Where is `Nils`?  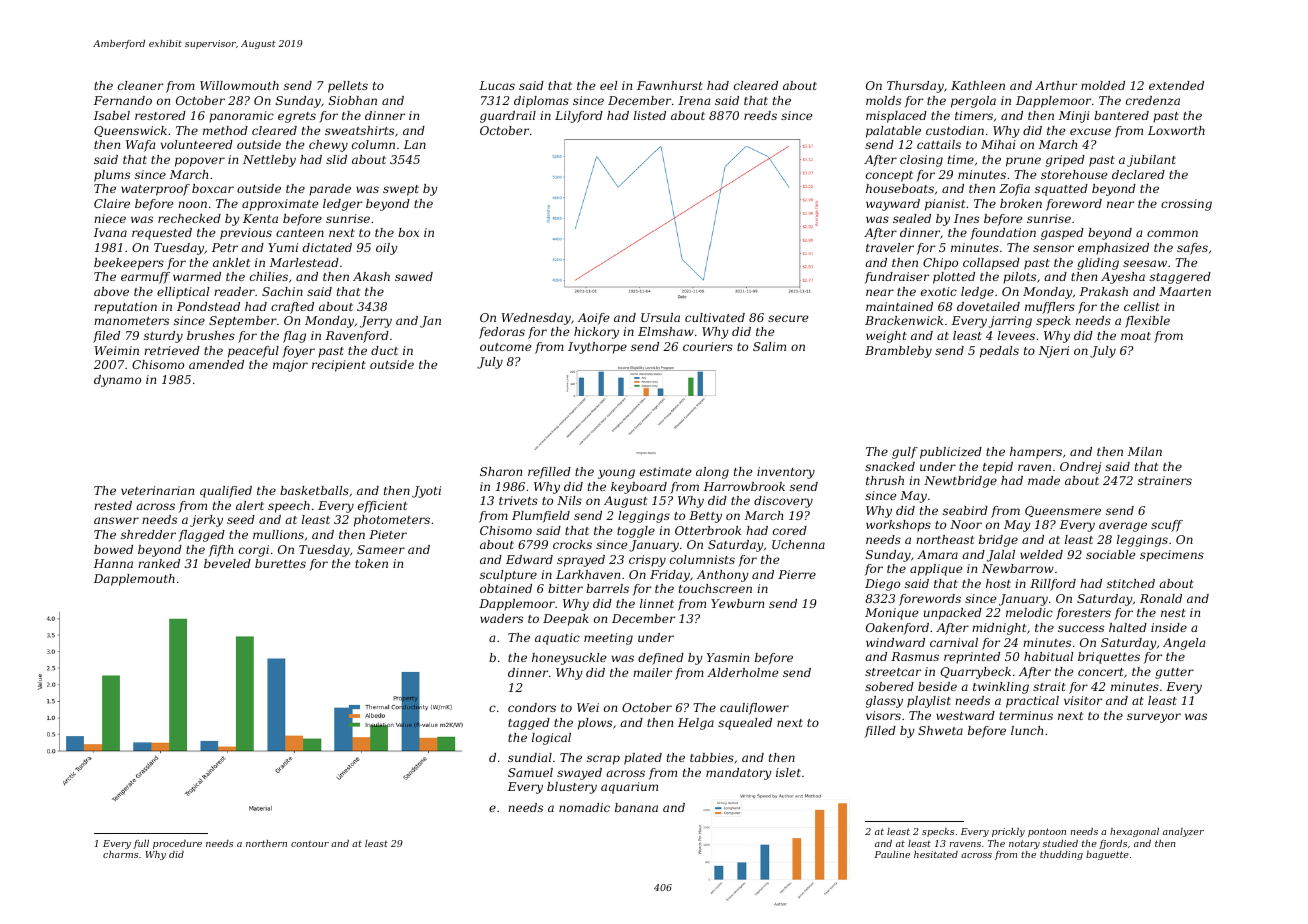 Nils is located at coordinates (569, 500).
